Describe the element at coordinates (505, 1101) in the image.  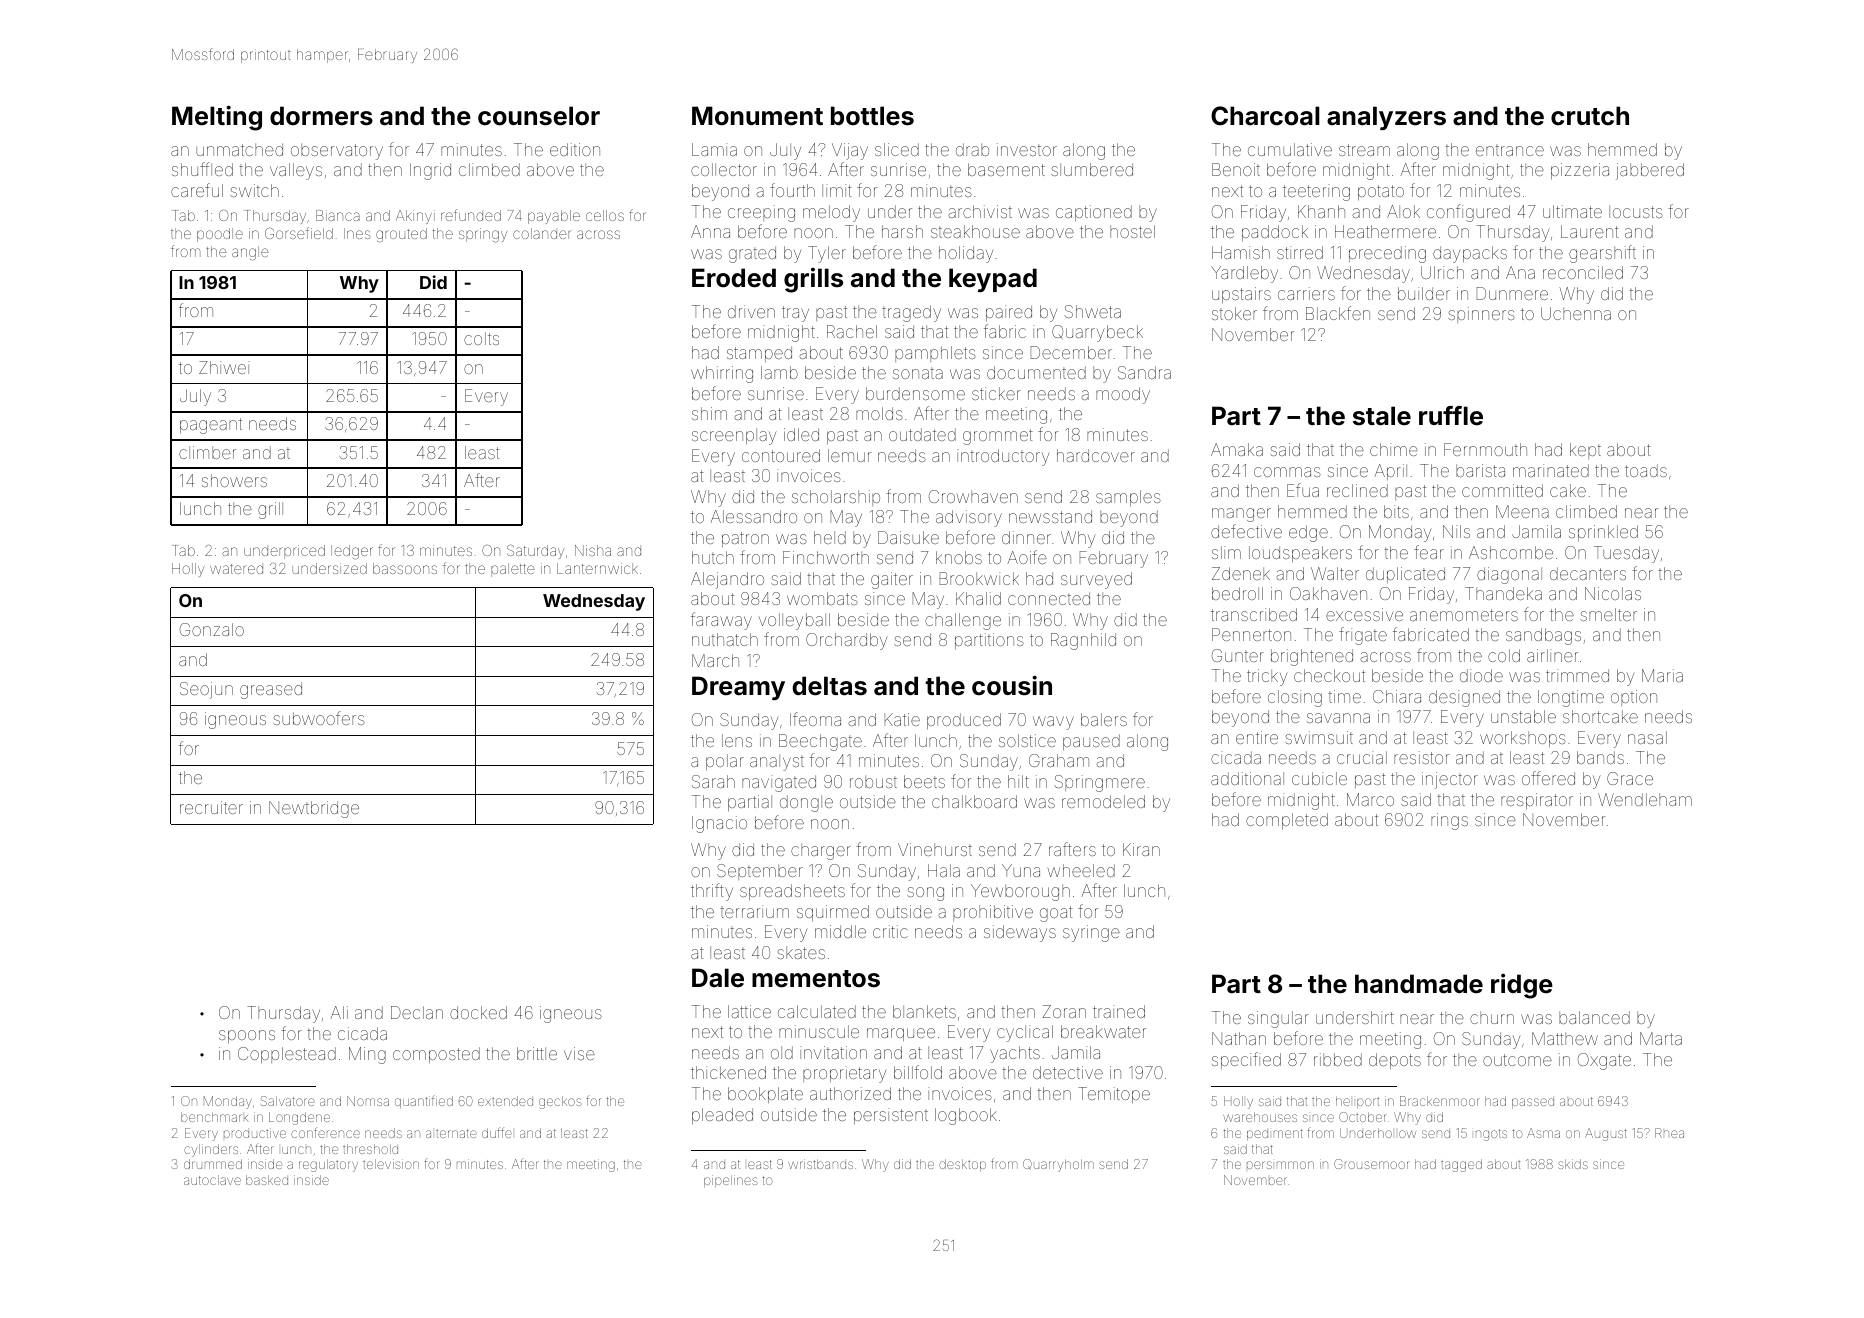
I see `extended` at that location.
